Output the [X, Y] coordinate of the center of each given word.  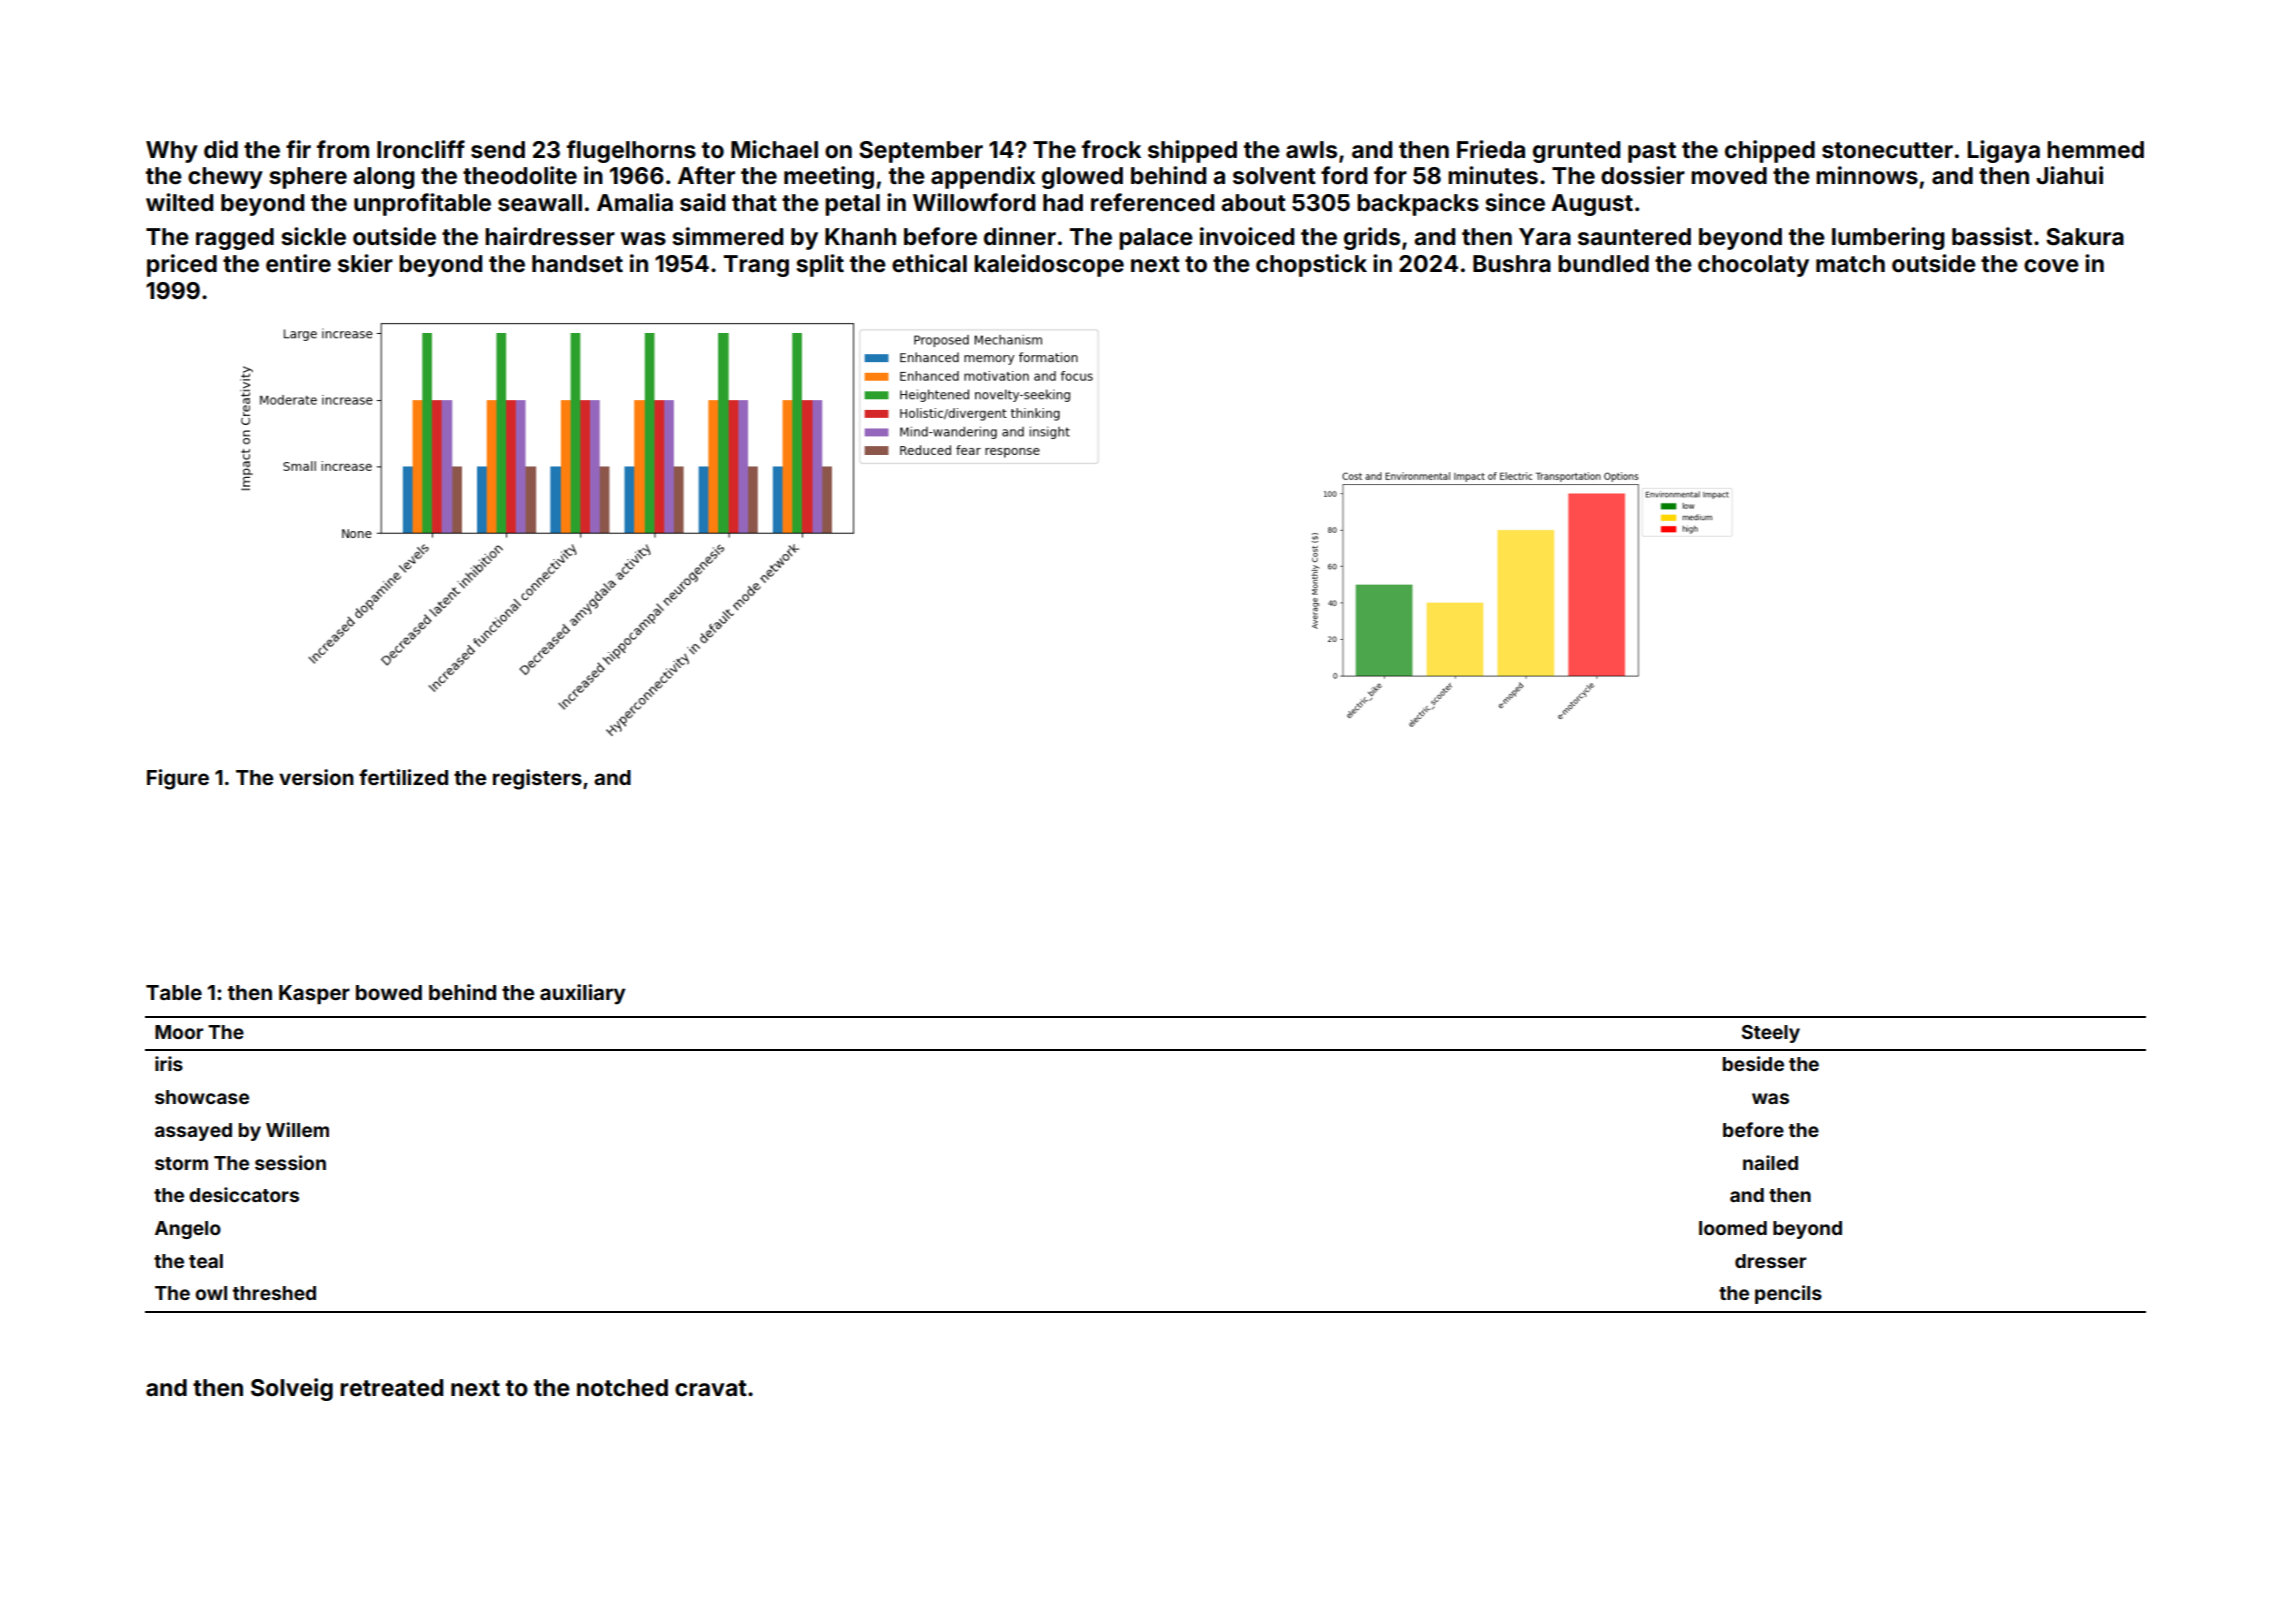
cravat [711, 1388]
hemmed [2095, 149]
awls [1311, 150]
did [221, 149]
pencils [1788, 1294]
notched [622, 1388]
